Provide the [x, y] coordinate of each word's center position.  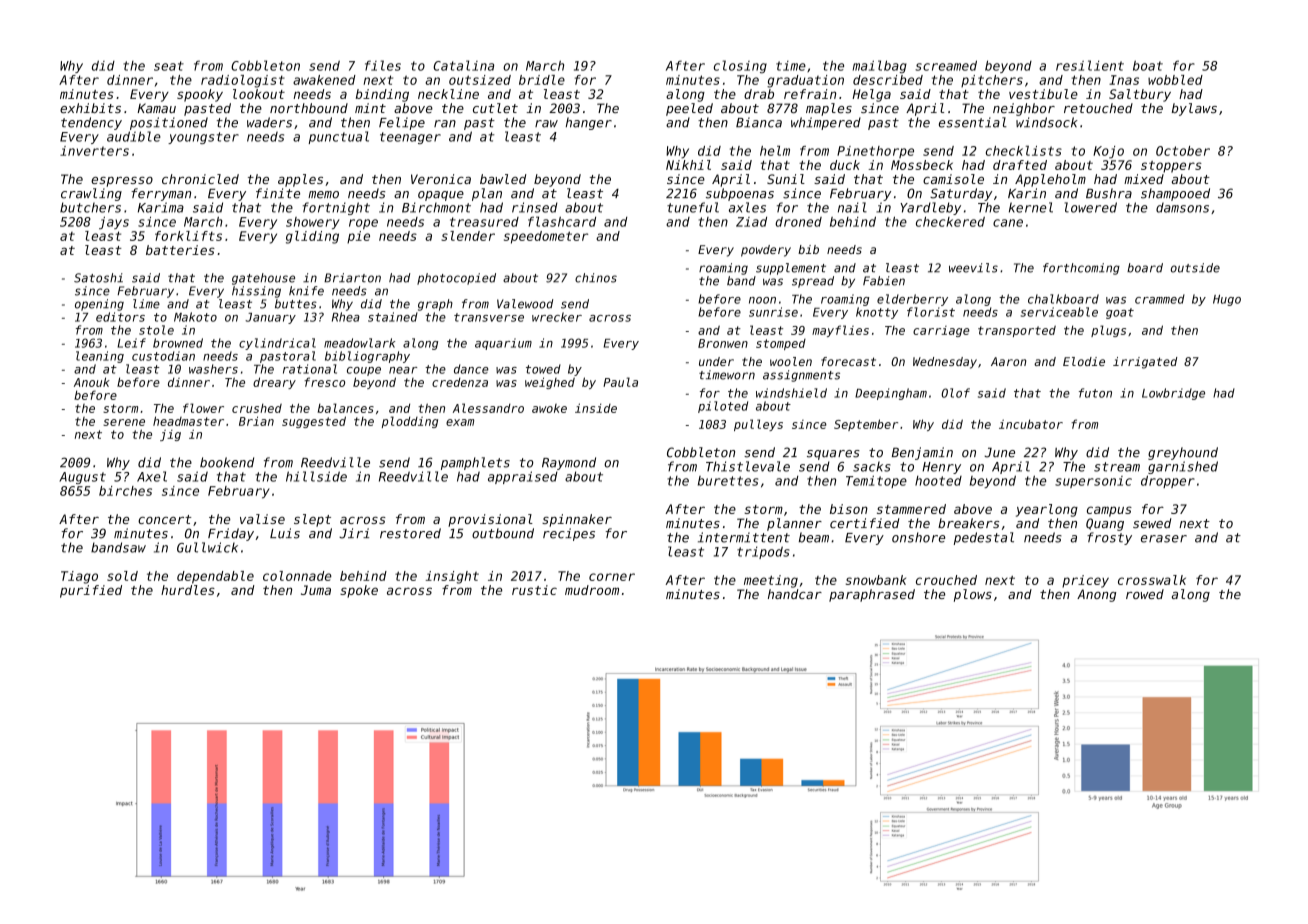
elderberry [912, 300]
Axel [152, 476]
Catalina [463, 65]
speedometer [546, 237]
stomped [781, 344]
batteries [180, 250]
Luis [285, 533]
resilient [1090, 65]
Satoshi [98, 278]
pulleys [758, 425]
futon [1095, 393]
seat [169, 66]
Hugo [1227, 300]
